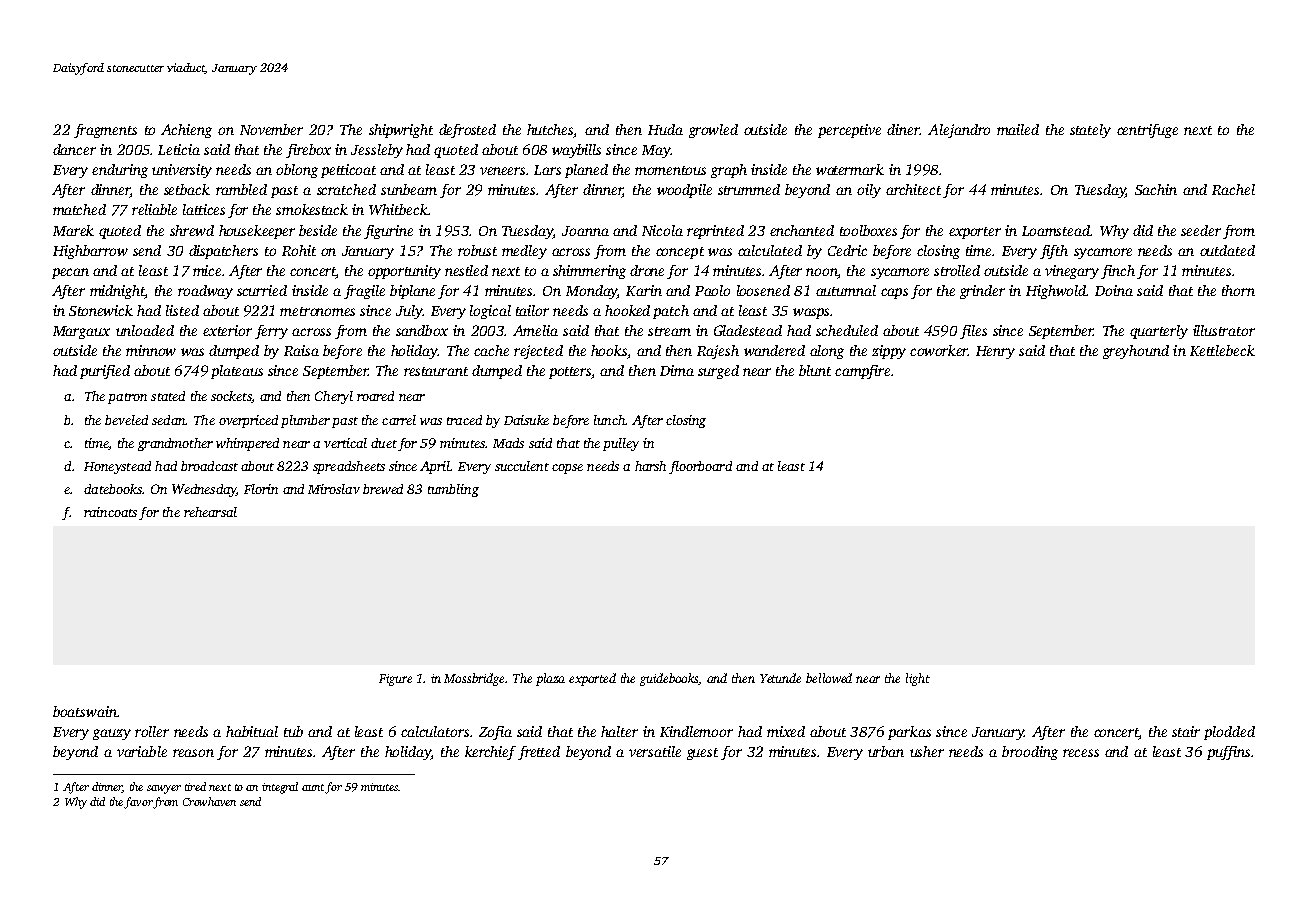  Describe the element at coordinates (538, 352) in the page. I see `rejected` at that location.
